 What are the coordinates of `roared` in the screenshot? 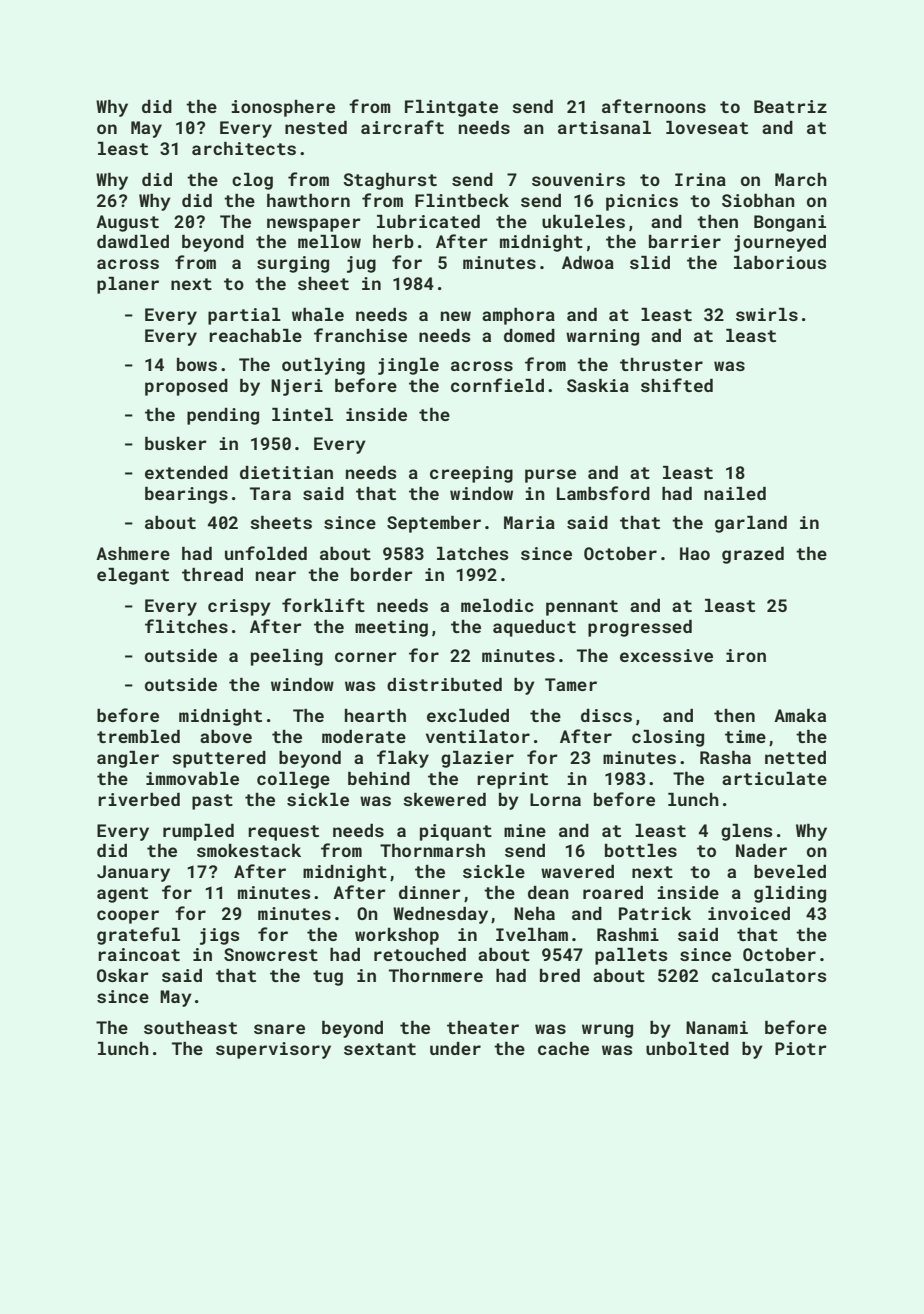 It's located at (613, 892).
